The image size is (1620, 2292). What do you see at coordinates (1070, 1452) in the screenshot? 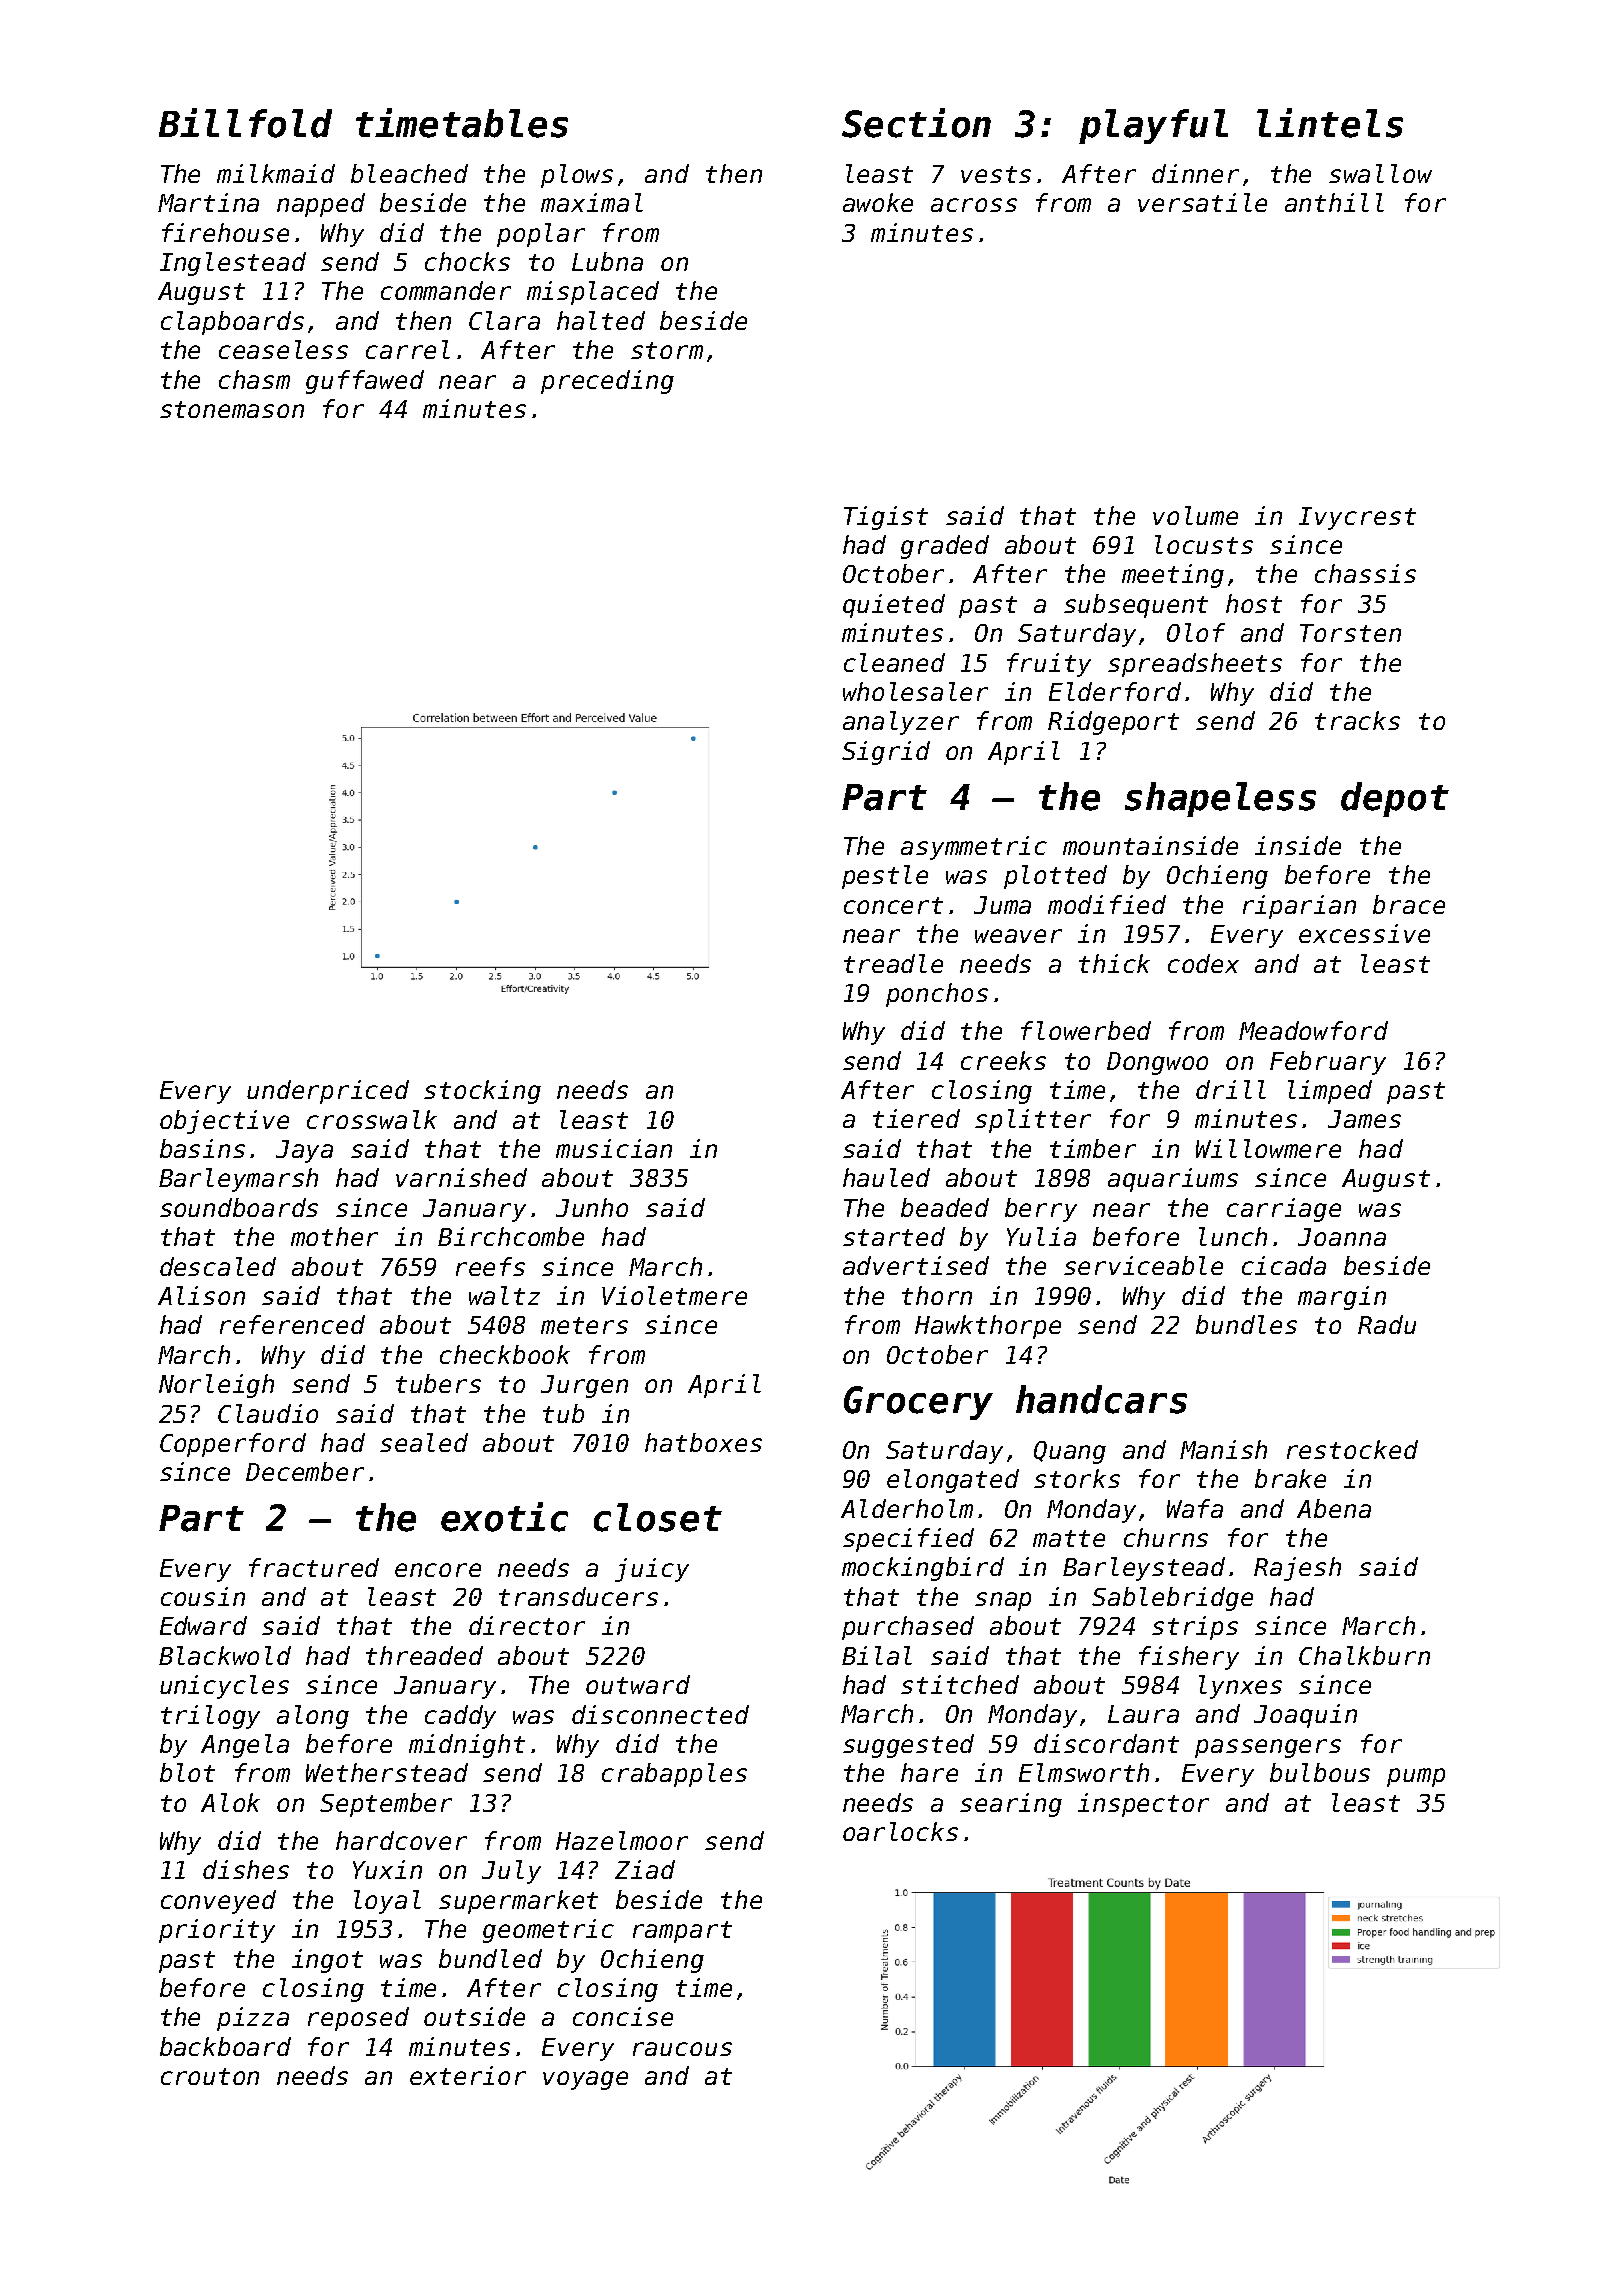
I see `Quang` at bounding box center [1070, 1452].
